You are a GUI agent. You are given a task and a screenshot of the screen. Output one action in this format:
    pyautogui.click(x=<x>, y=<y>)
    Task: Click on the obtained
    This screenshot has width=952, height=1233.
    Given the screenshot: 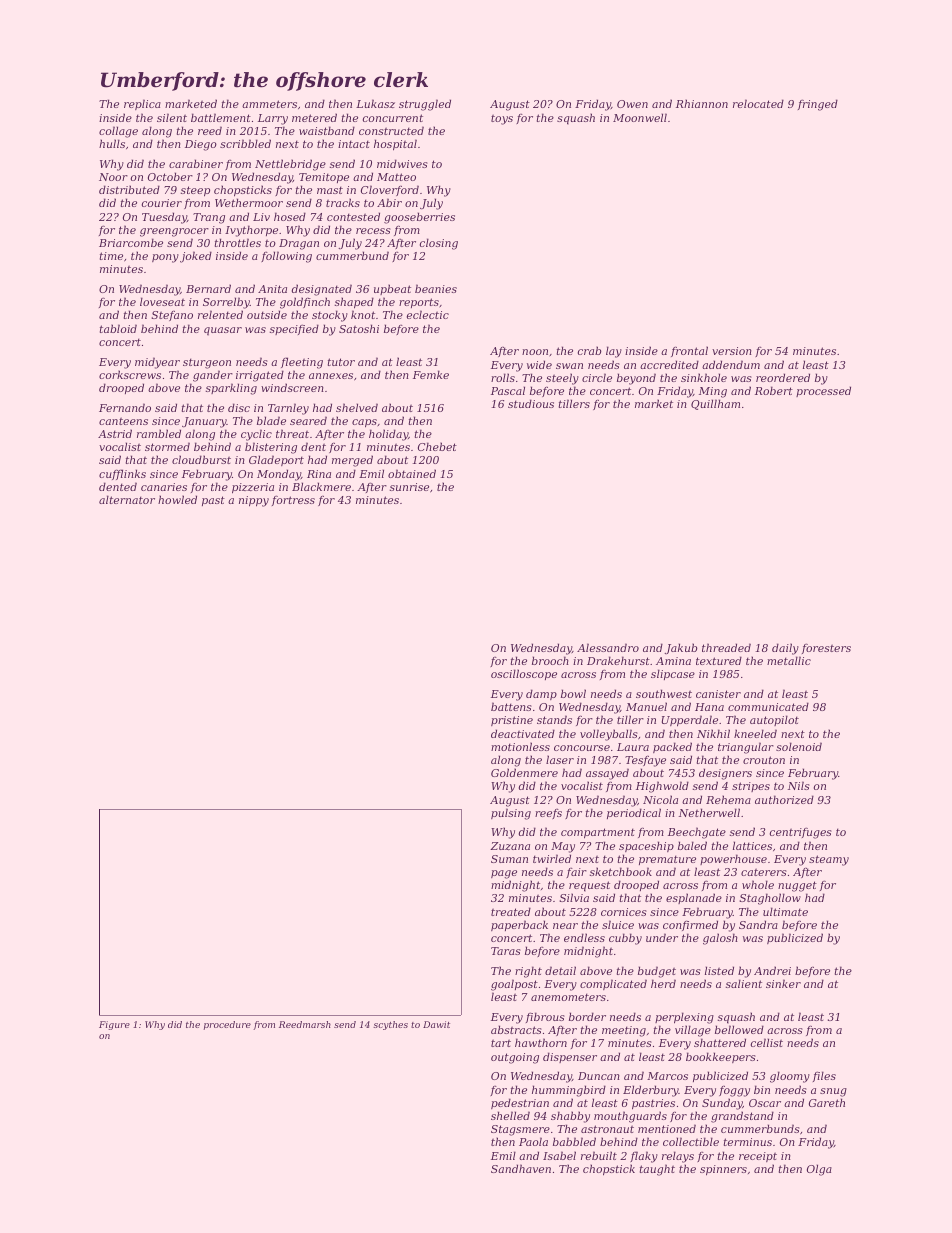 What is the action you would take?
    pyautogui.click(x=412, y=473)
